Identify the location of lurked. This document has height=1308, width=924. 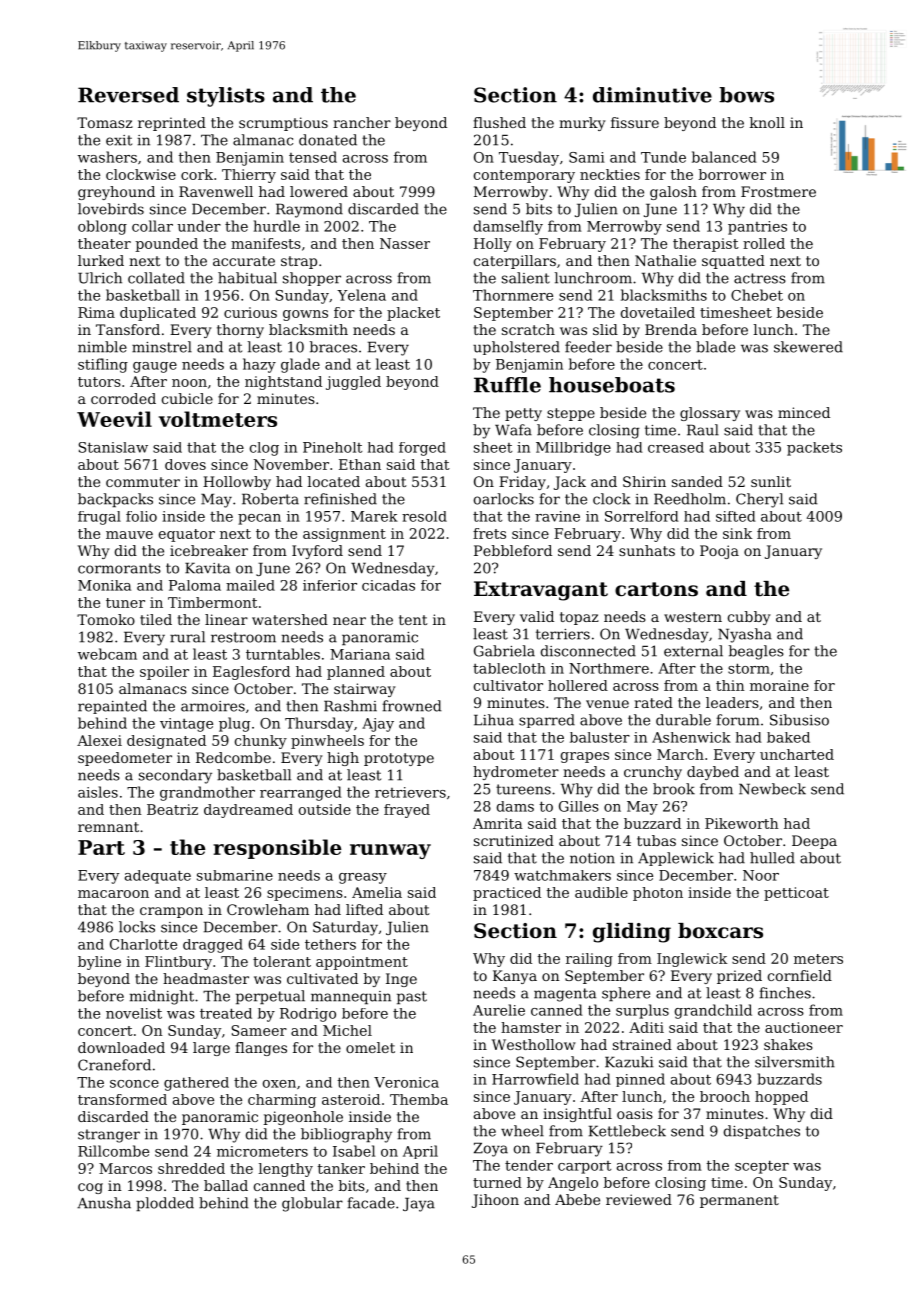
(101, 260).
